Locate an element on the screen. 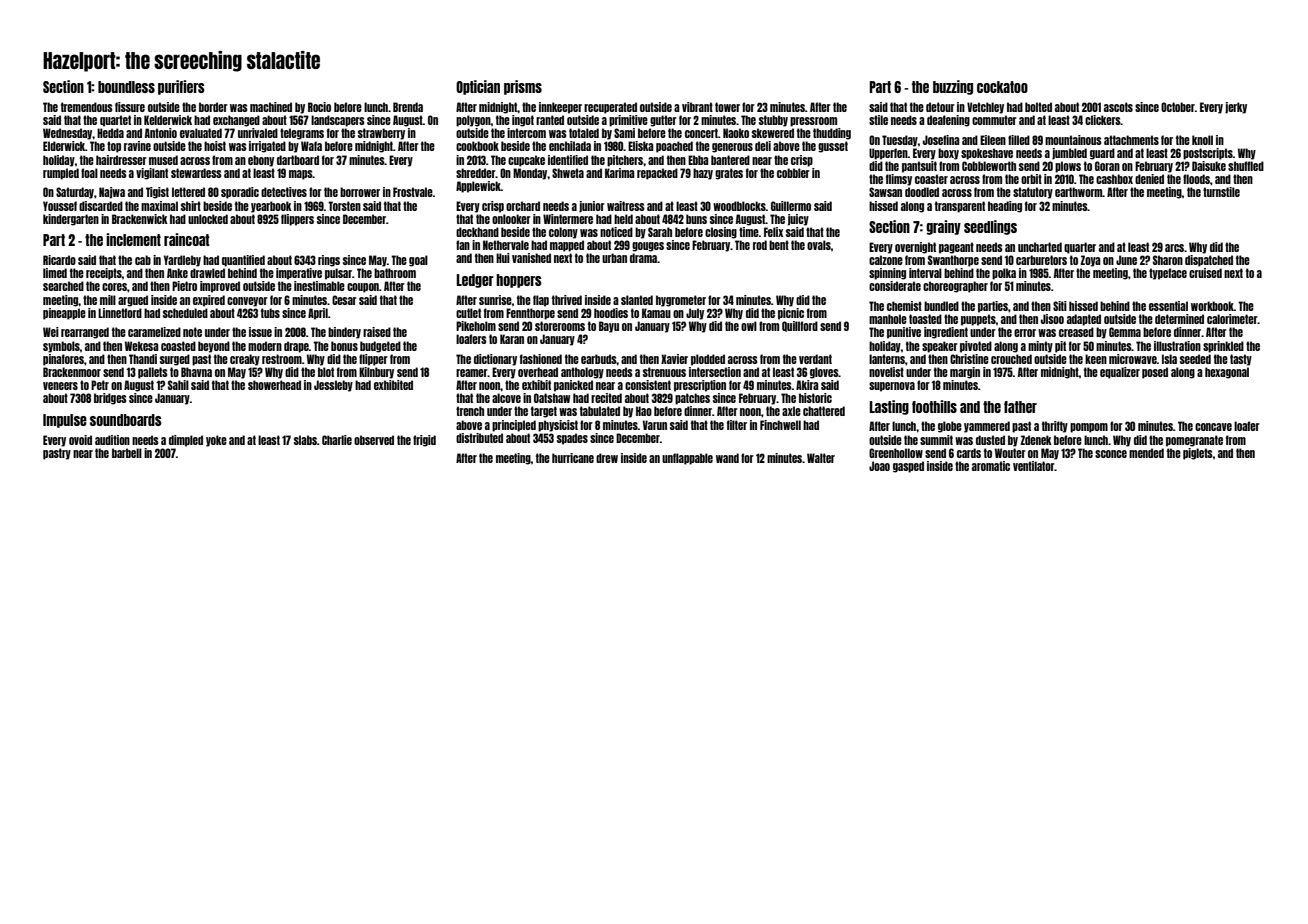 The image size is (1308, 924). jerky is located at coordinates (1236, 108).
